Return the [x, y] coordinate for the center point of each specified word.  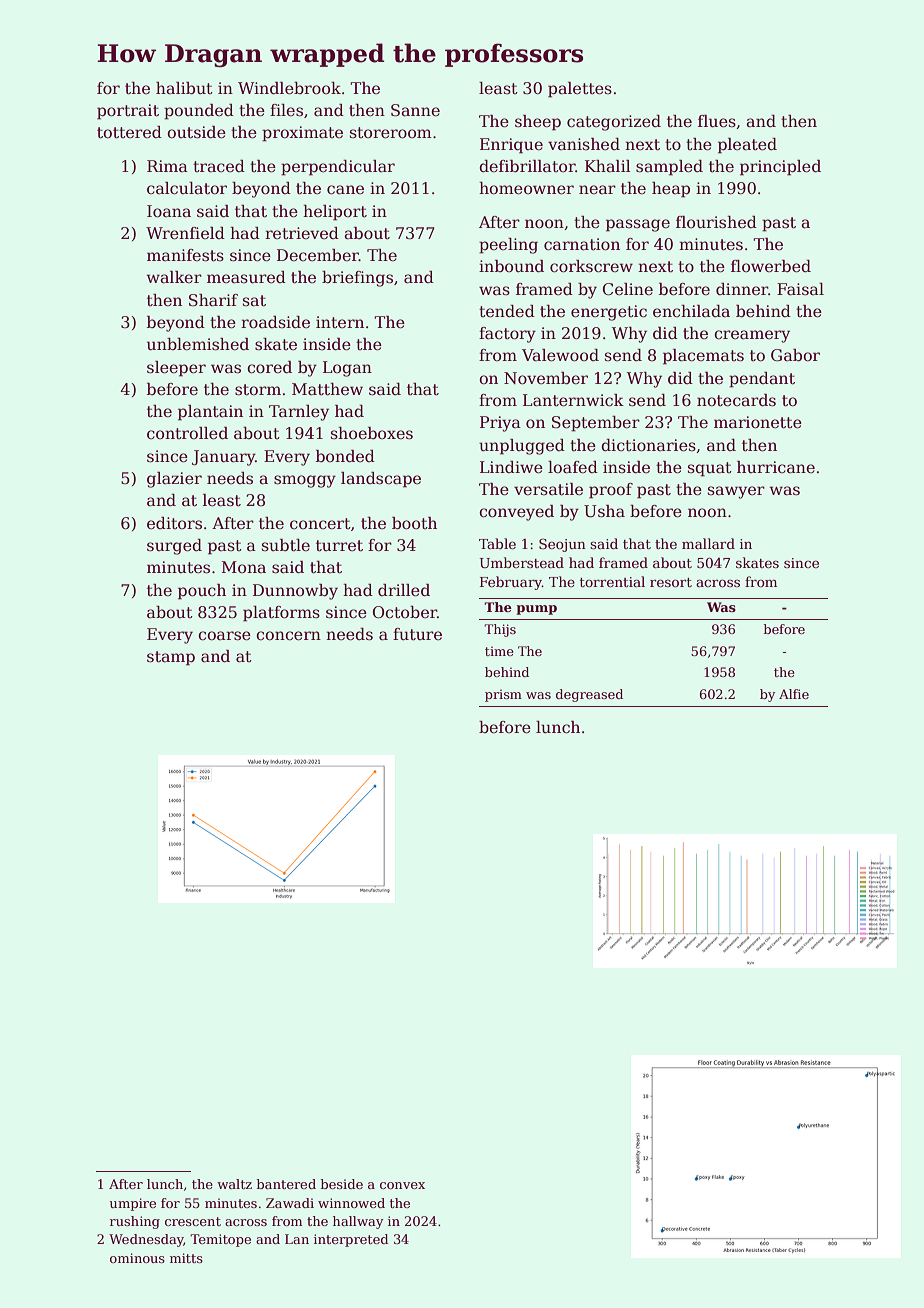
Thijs [500, 630]
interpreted [351, 1240]
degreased [589, 695]
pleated [747, 146]
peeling [508, 246]
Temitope [220, 1240]
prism [503, 696]
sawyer [736, 492]
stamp [171, 658]
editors [174, 523]
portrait [128, 112]
